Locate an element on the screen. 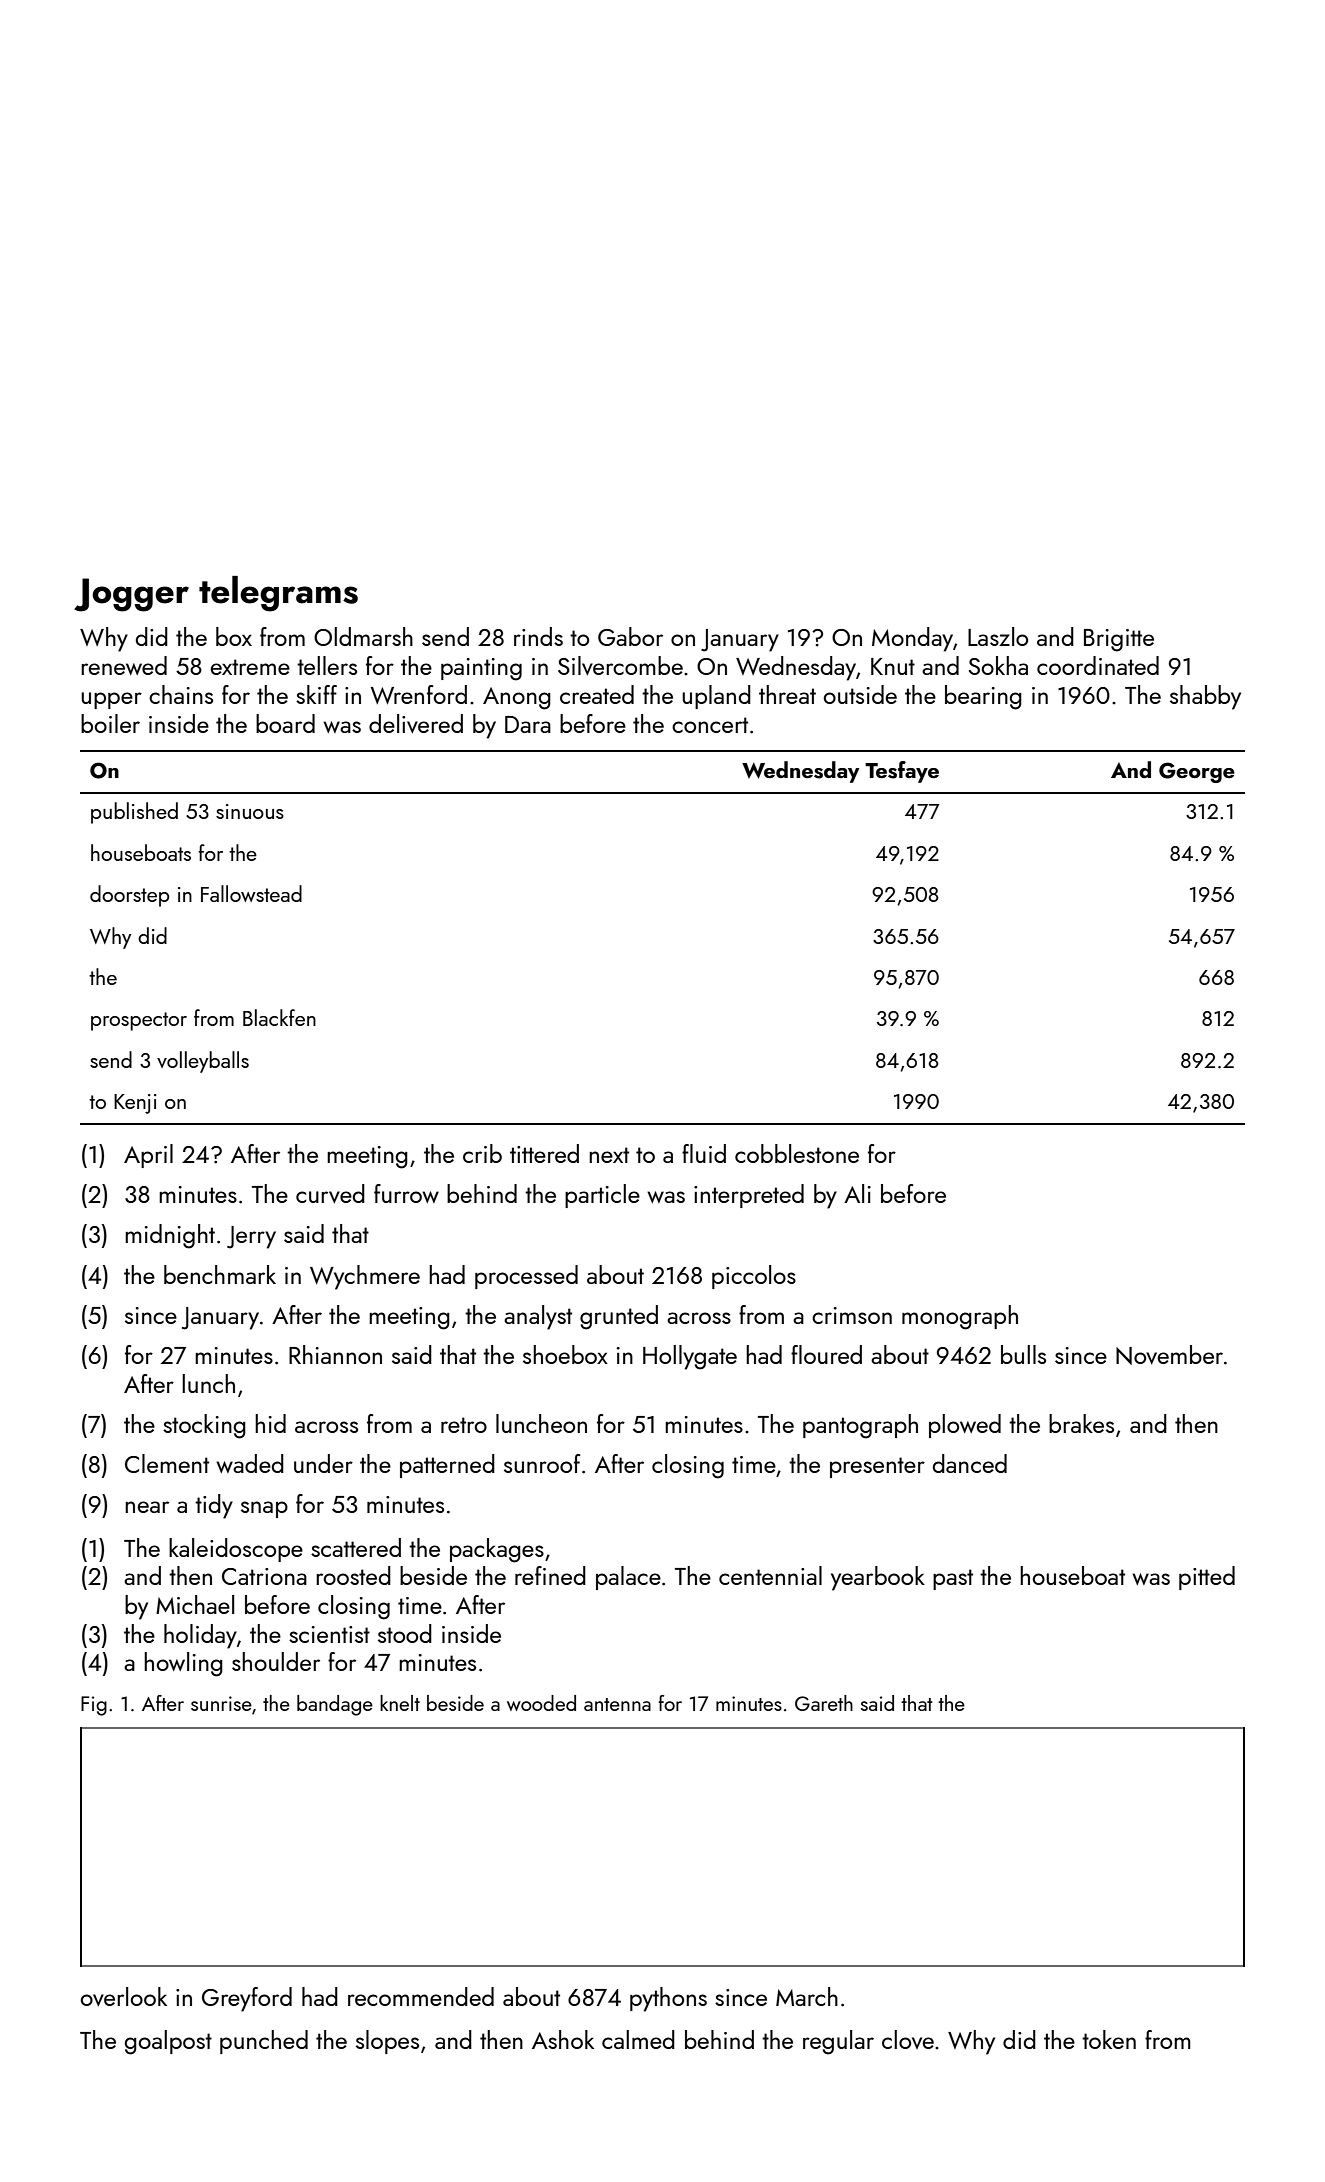  Hollygate is located at coordinates (690, 1357).
